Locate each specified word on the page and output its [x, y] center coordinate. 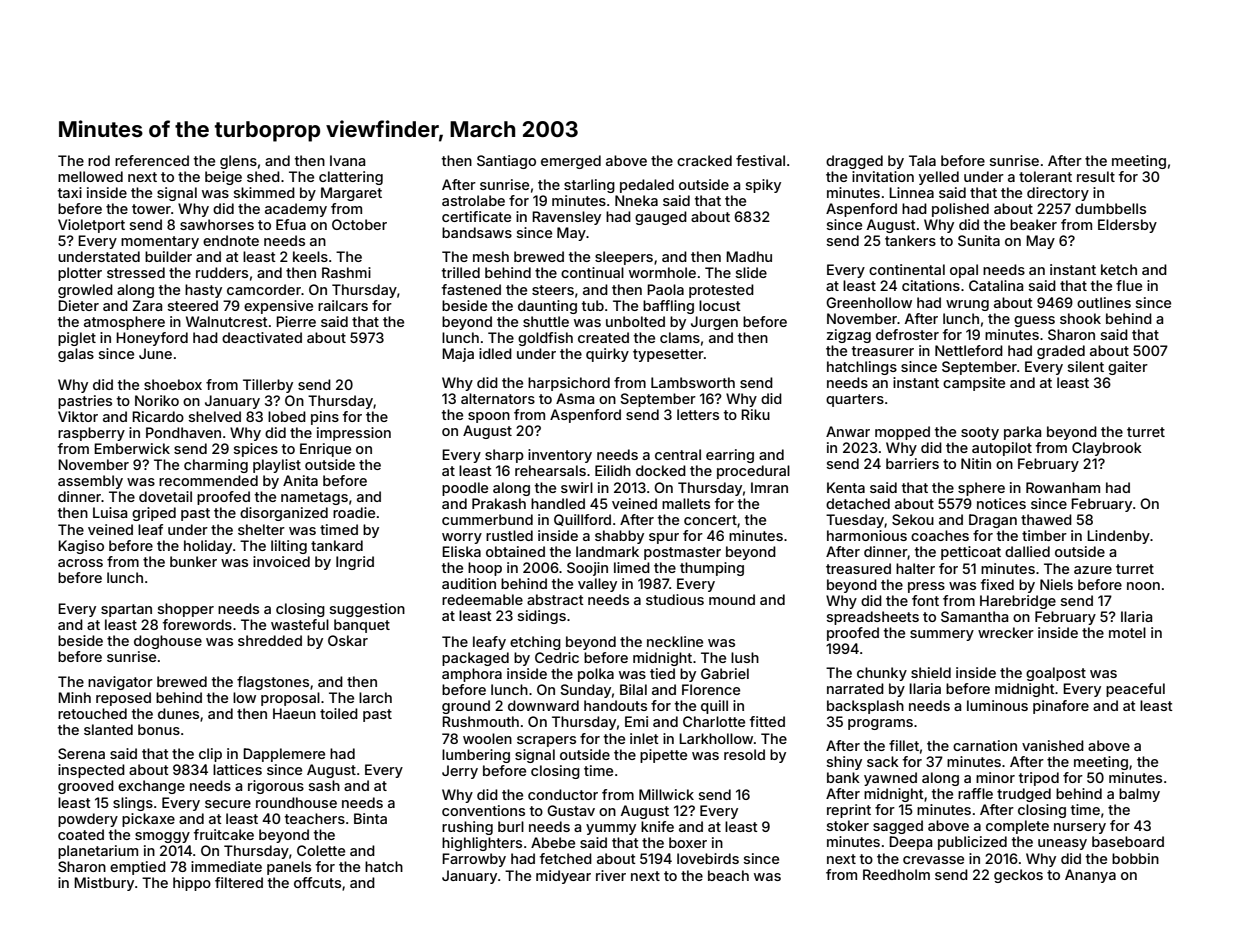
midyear [563, 877]
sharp [504, 456]
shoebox [173, 384]
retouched [92, 713]
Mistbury [104, 884]
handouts [615, 705]
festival [760, 160]
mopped [902, 433]
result [1096, 176]
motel [1127, 632]
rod [99, 160]
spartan [126, 610]
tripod [1039, 779]
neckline [675, 641]
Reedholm [896, 874]
